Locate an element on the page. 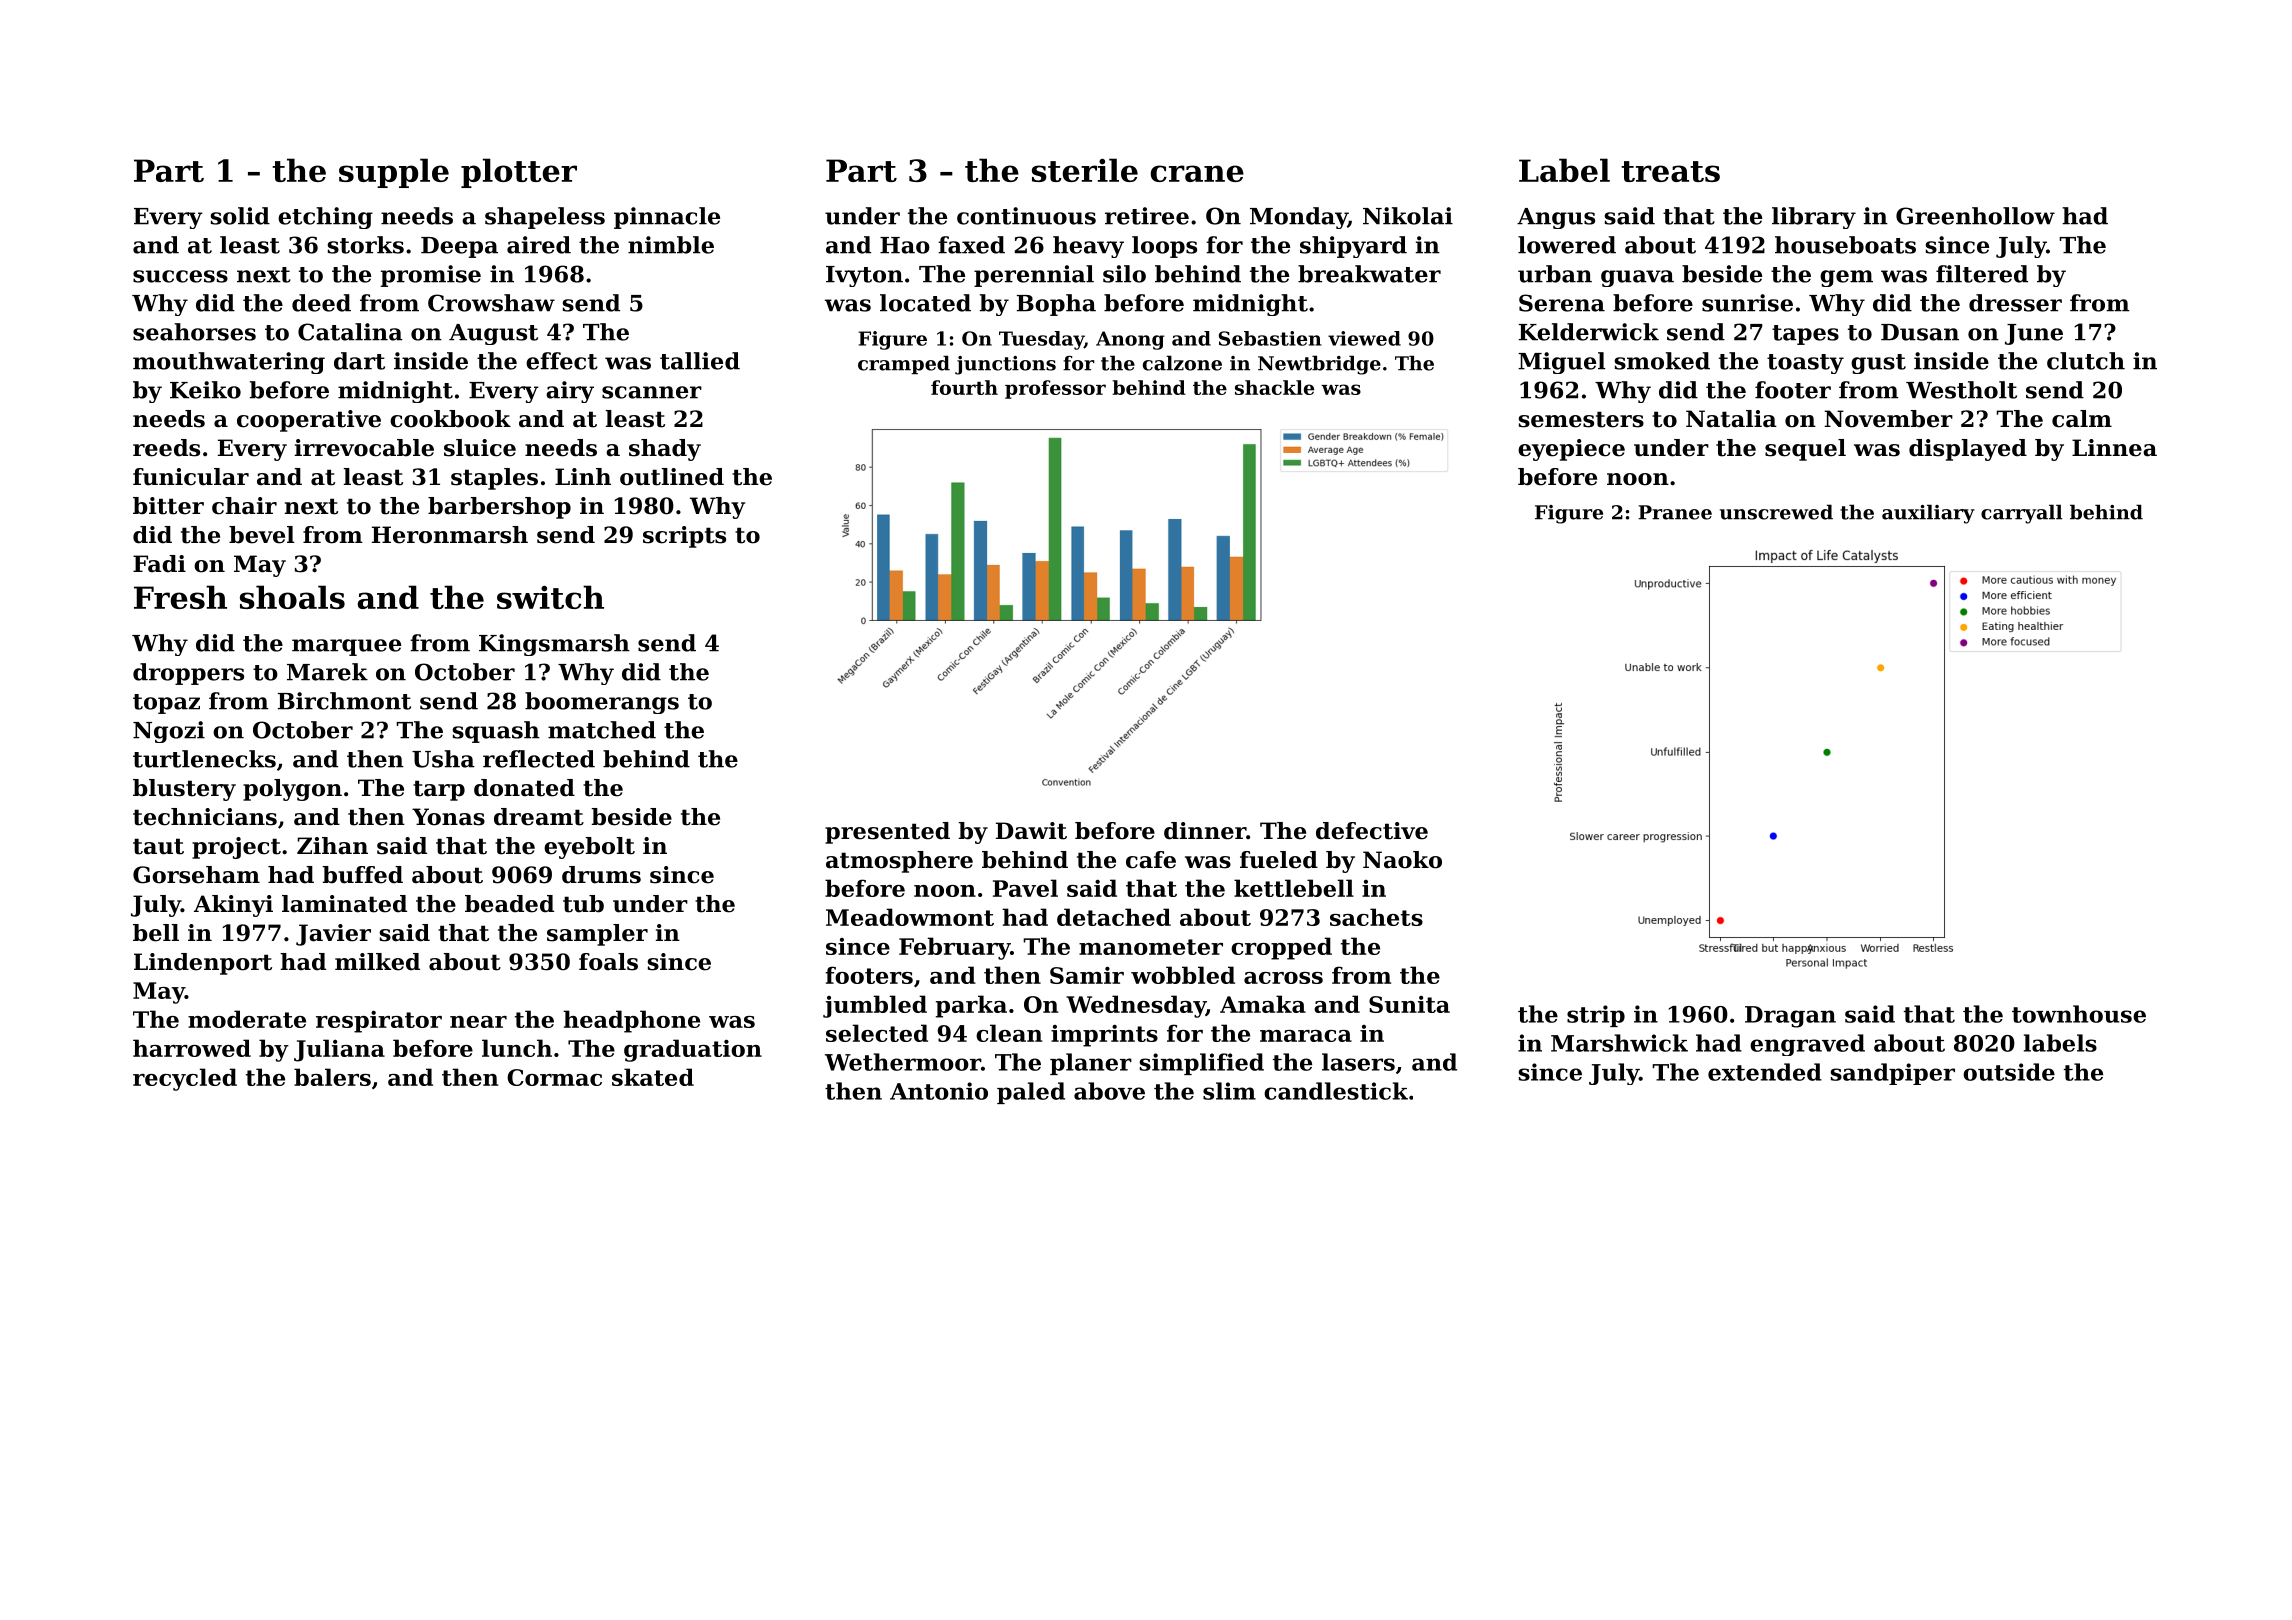 This image has height=1620, width=2292. eyepiece is located at coordinates (1571, 450).
